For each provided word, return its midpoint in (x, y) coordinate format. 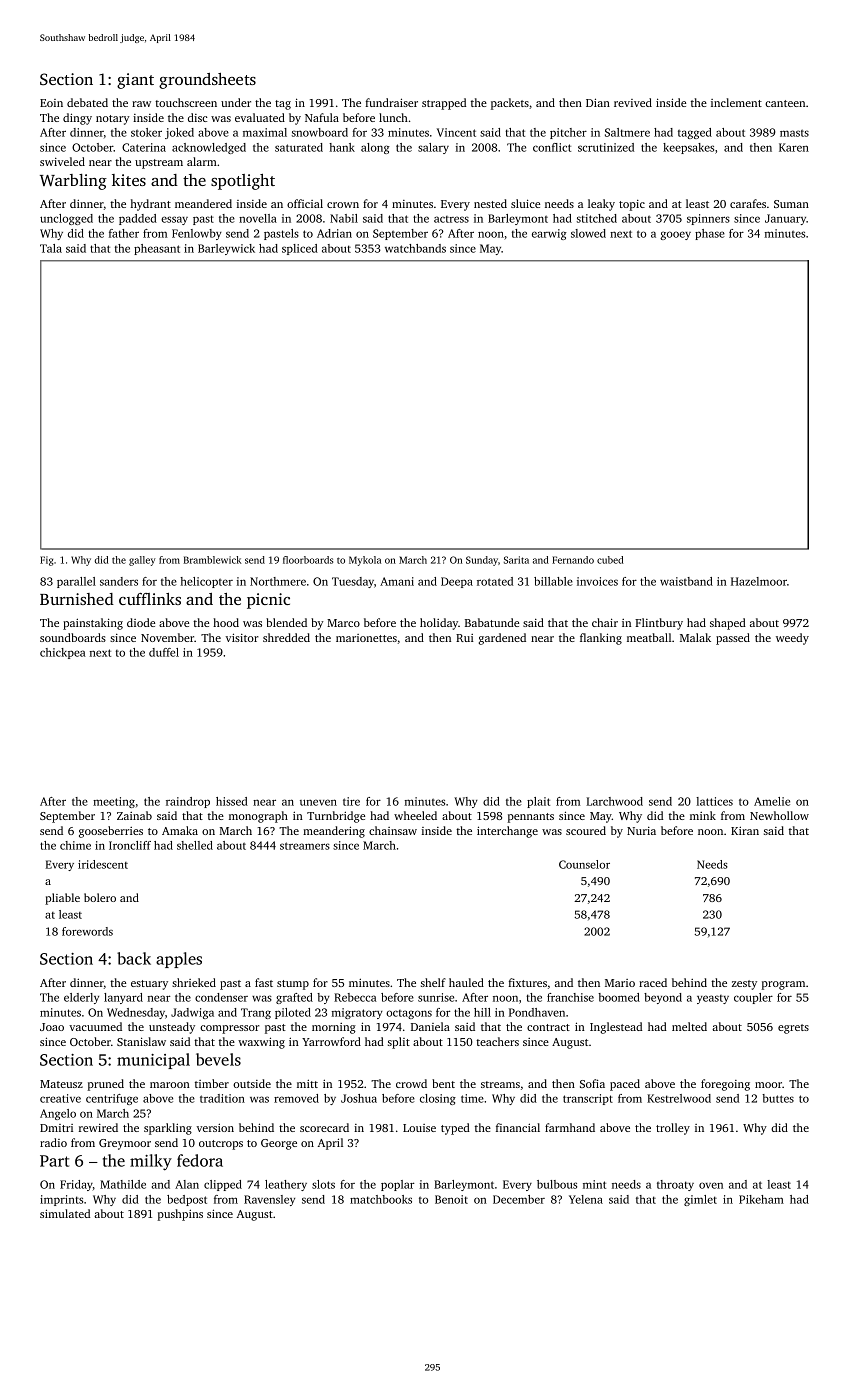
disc (197, 117)
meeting (114, 802)
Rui (465, 638)
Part (54, 1161)
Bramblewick (212, 560)
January (786, 219)
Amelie (772, 801)
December (519, 1199)
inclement (736, 102)
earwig (549, 234)
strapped (444, 104)
